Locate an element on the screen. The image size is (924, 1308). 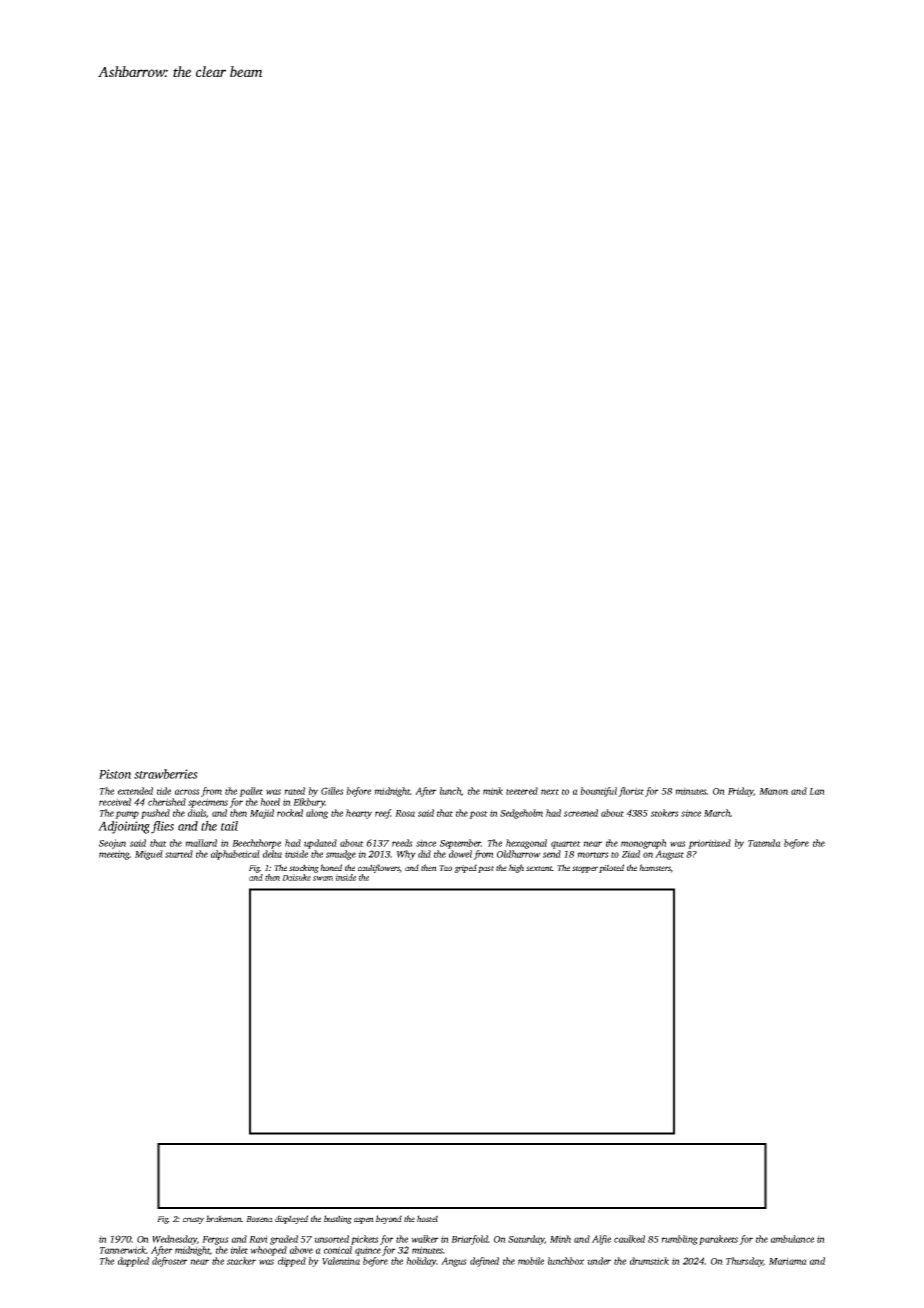
send is located at coordinates (552, 854).
